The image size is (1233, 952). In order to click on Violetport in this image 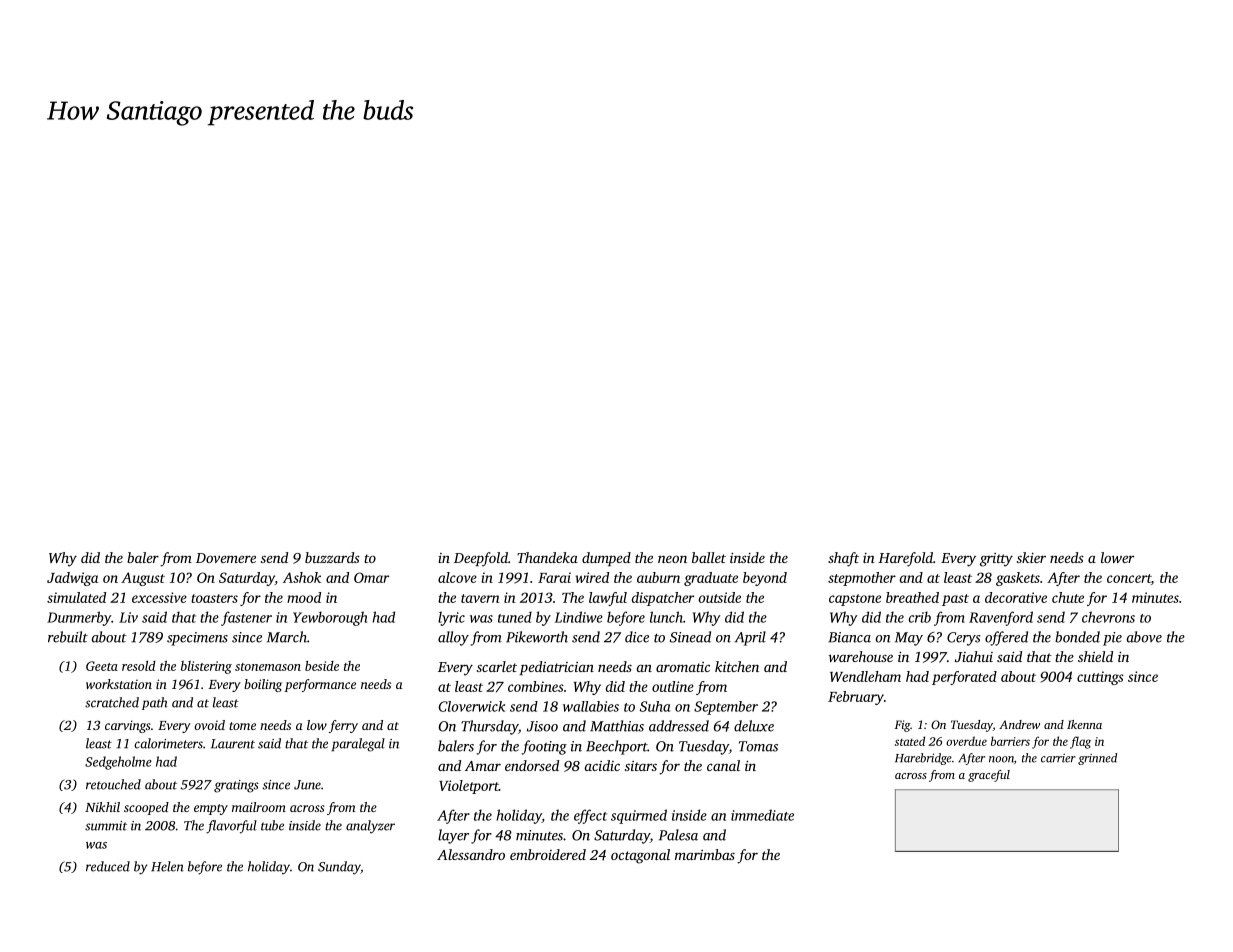, I will do `click(469, 787)`.
